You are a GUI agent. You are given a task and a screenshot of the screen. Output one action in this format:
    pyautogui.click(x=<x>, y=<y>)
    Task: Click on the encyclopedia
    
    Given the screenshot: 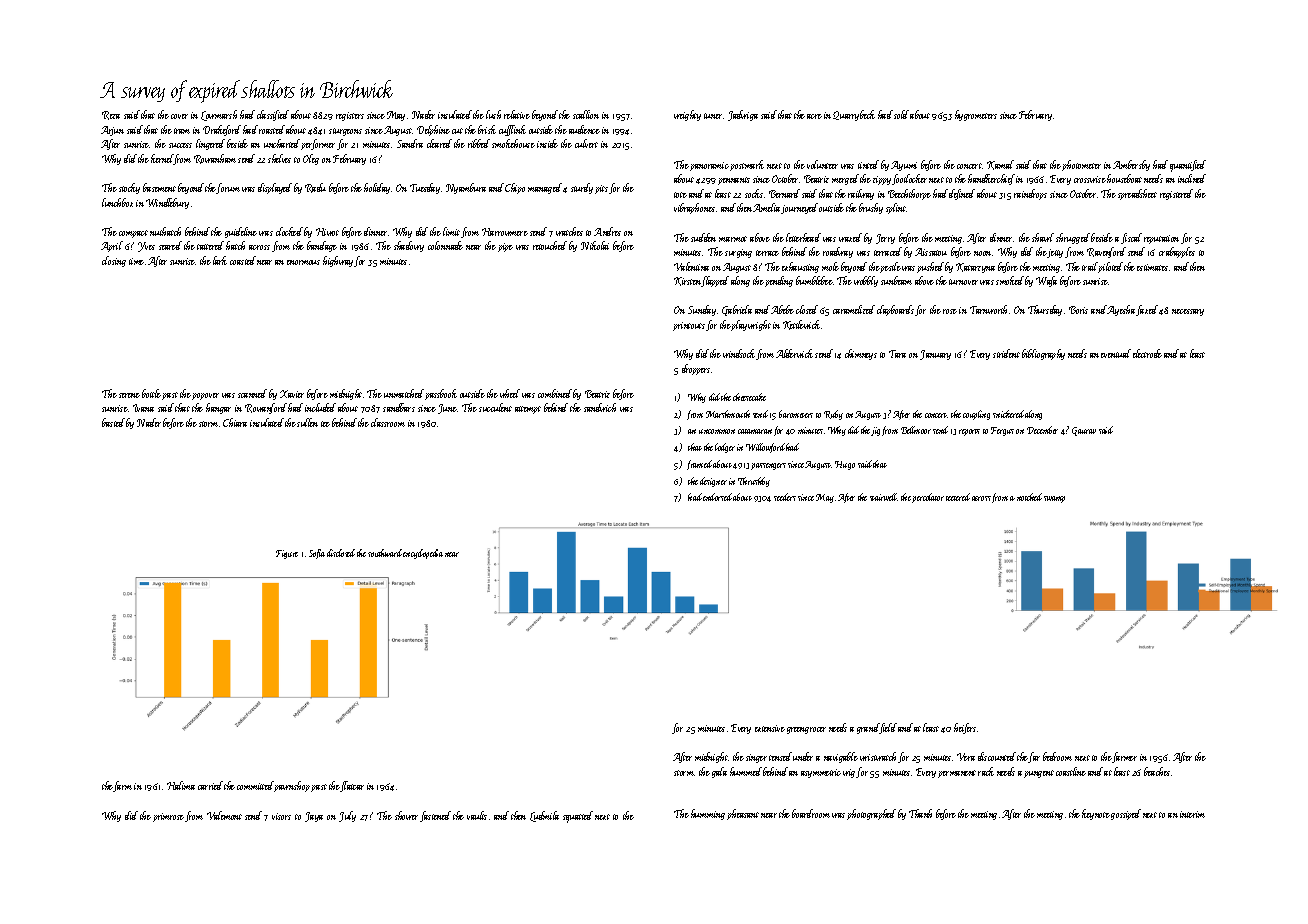 What is the action you would take?
    pyautogui.click(x=423, y=554)
